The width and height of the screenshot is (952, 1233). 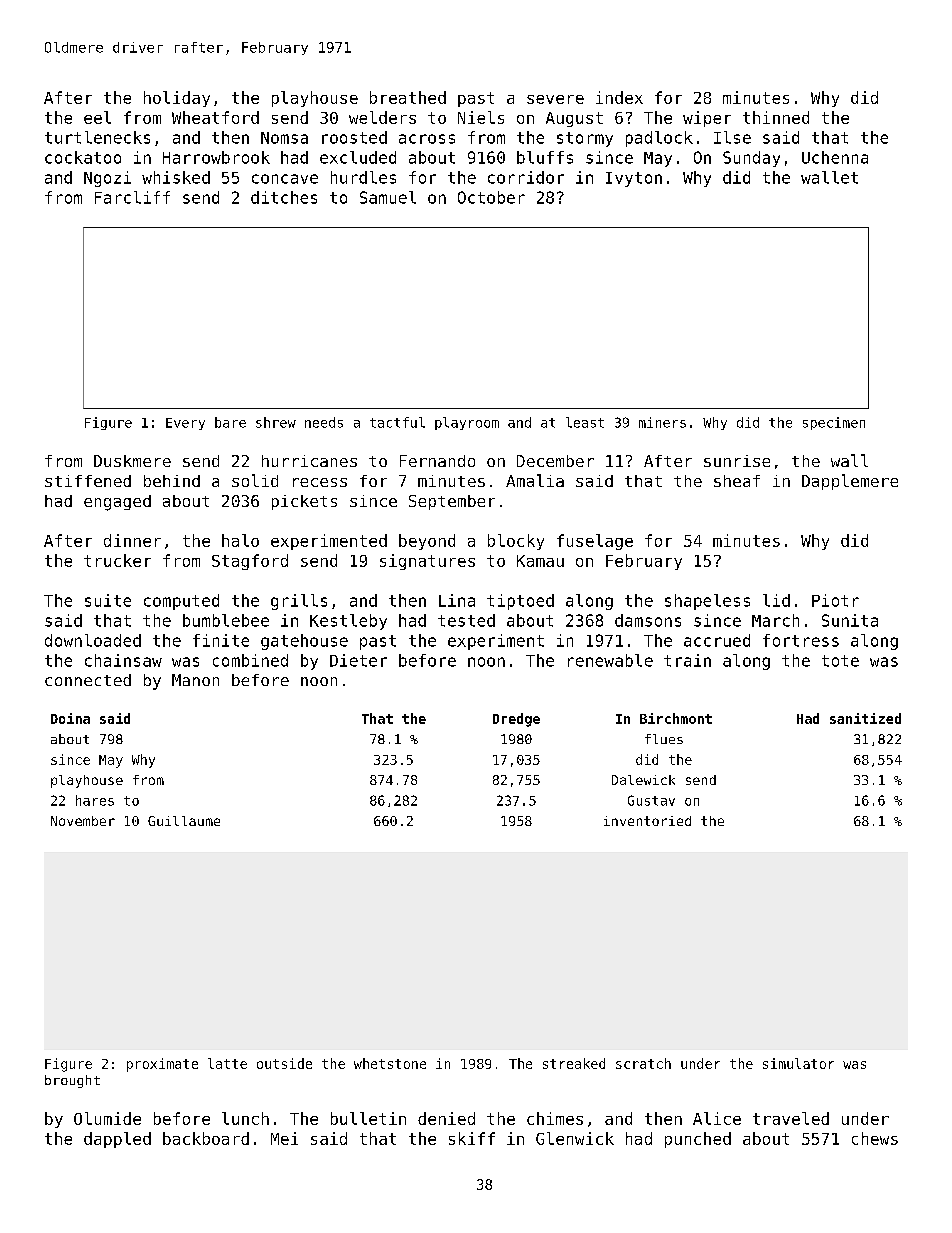 I want to click on November, so click(x=83, y=821).
